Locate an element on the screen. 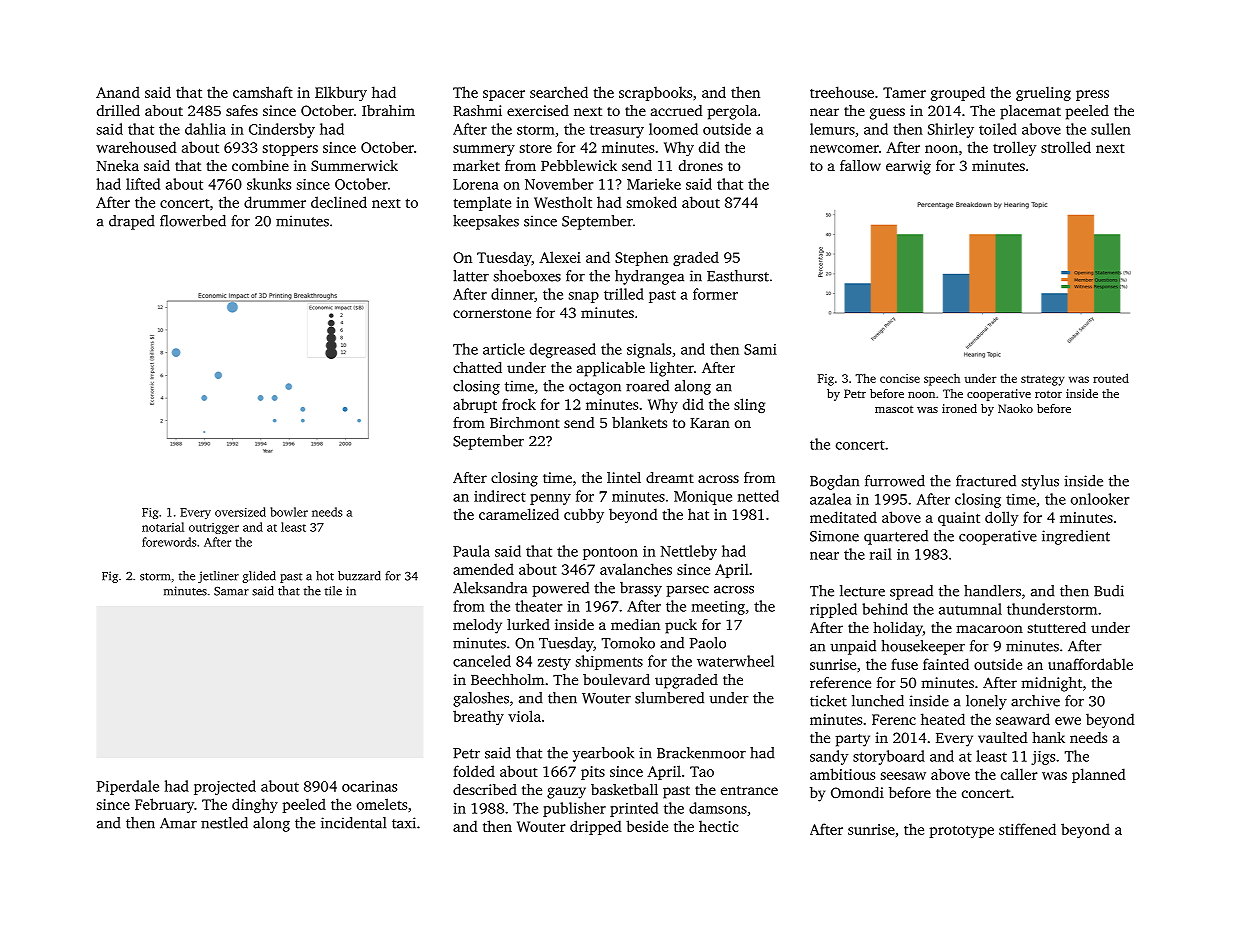 Image resolution: width=1233 pixels, height=952 pixels. mascot is located at coordinates (894, 409).
